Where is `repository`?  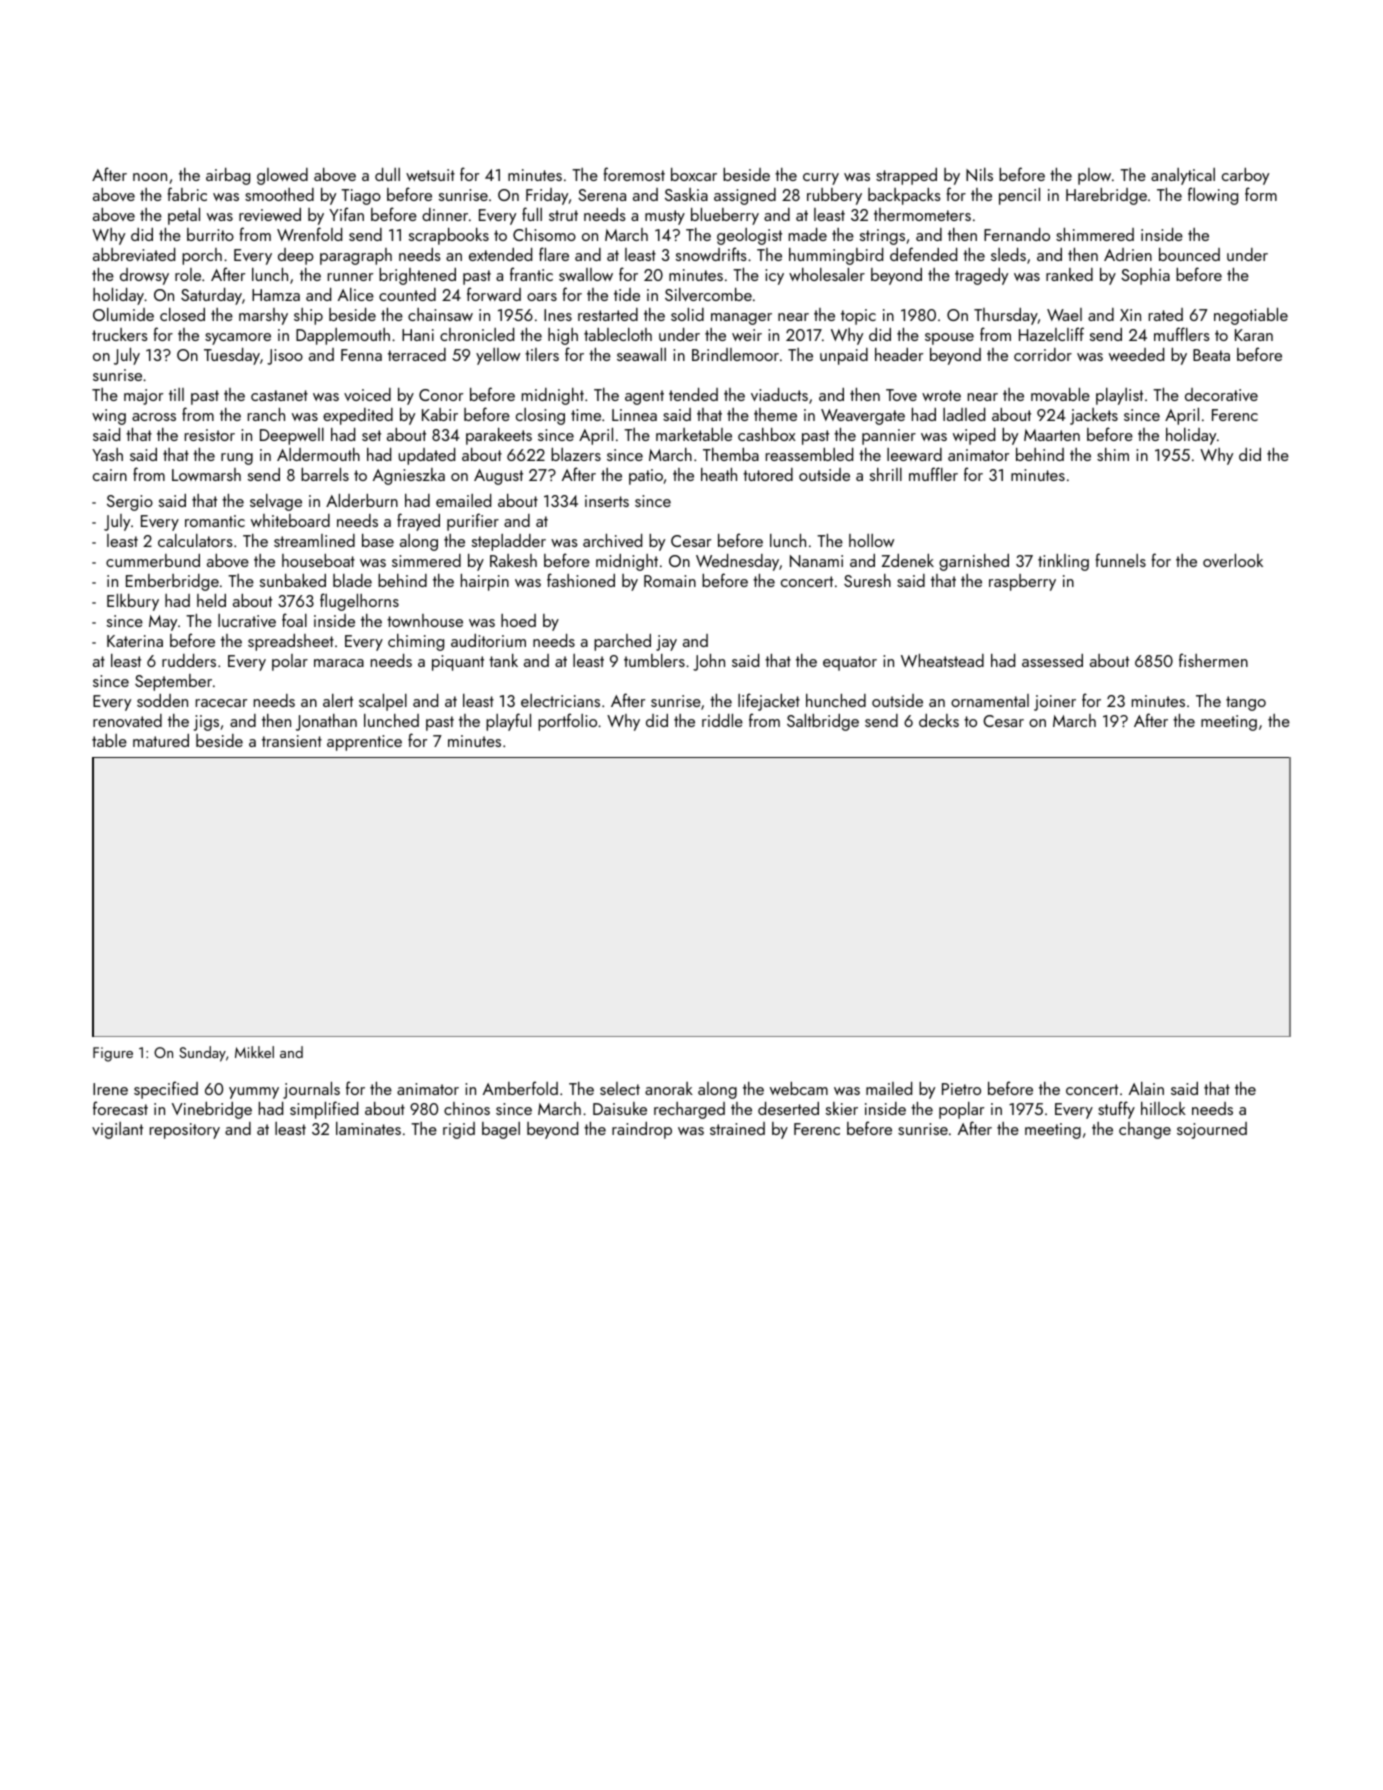
repository is located at coordinates (185, 1131).
